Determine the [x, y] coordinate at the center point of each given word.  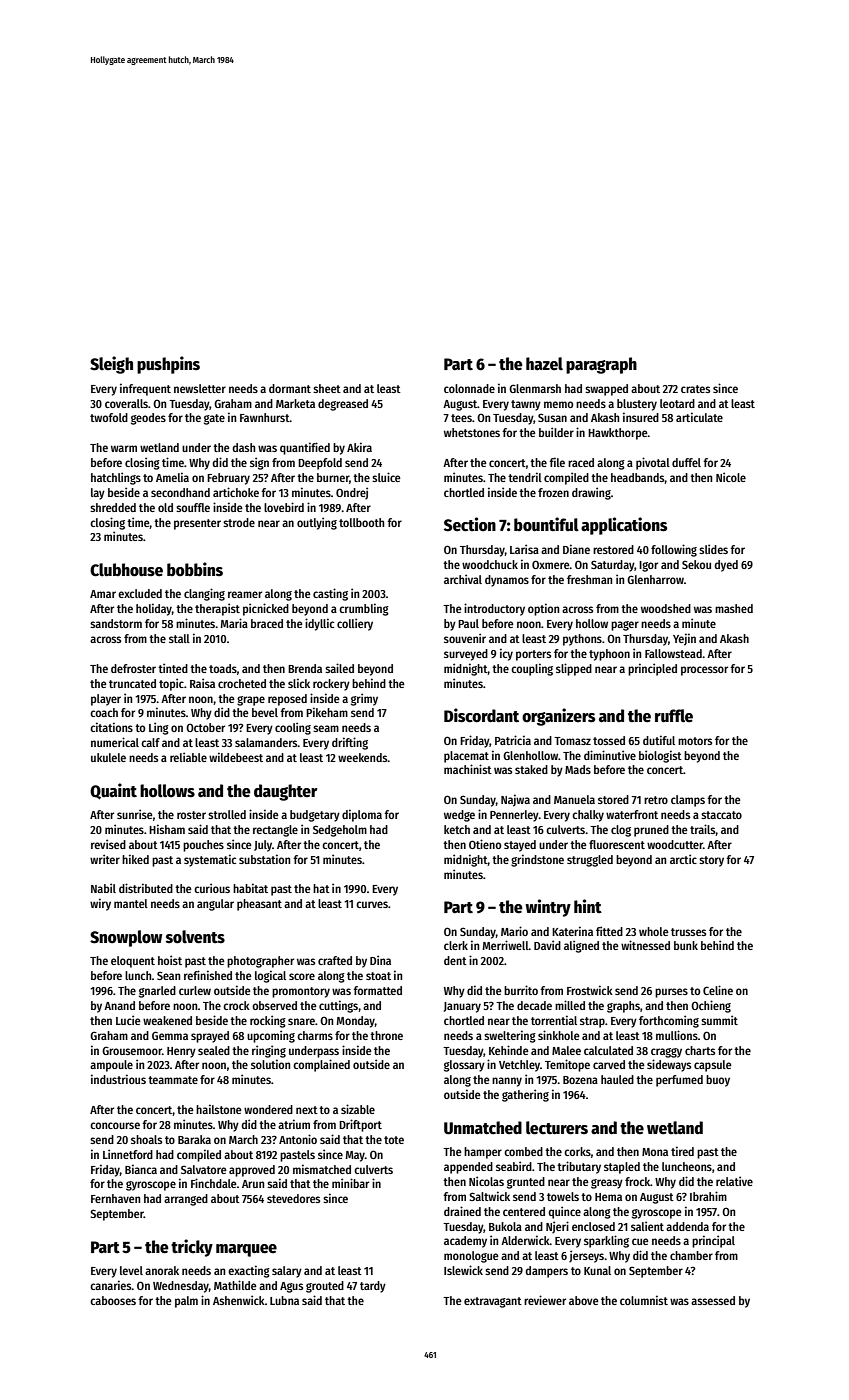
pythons [582, 640]
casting [330, 594]
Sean [168, 975]
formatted [377, 990]
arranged [186, 1200]
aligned [581, 946]
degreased [343, 405]
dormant [290, 388]
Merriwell [506, 945]
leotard [677, 403]
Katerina [572, 931]
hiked [135, 859]
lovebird [284, 507]
